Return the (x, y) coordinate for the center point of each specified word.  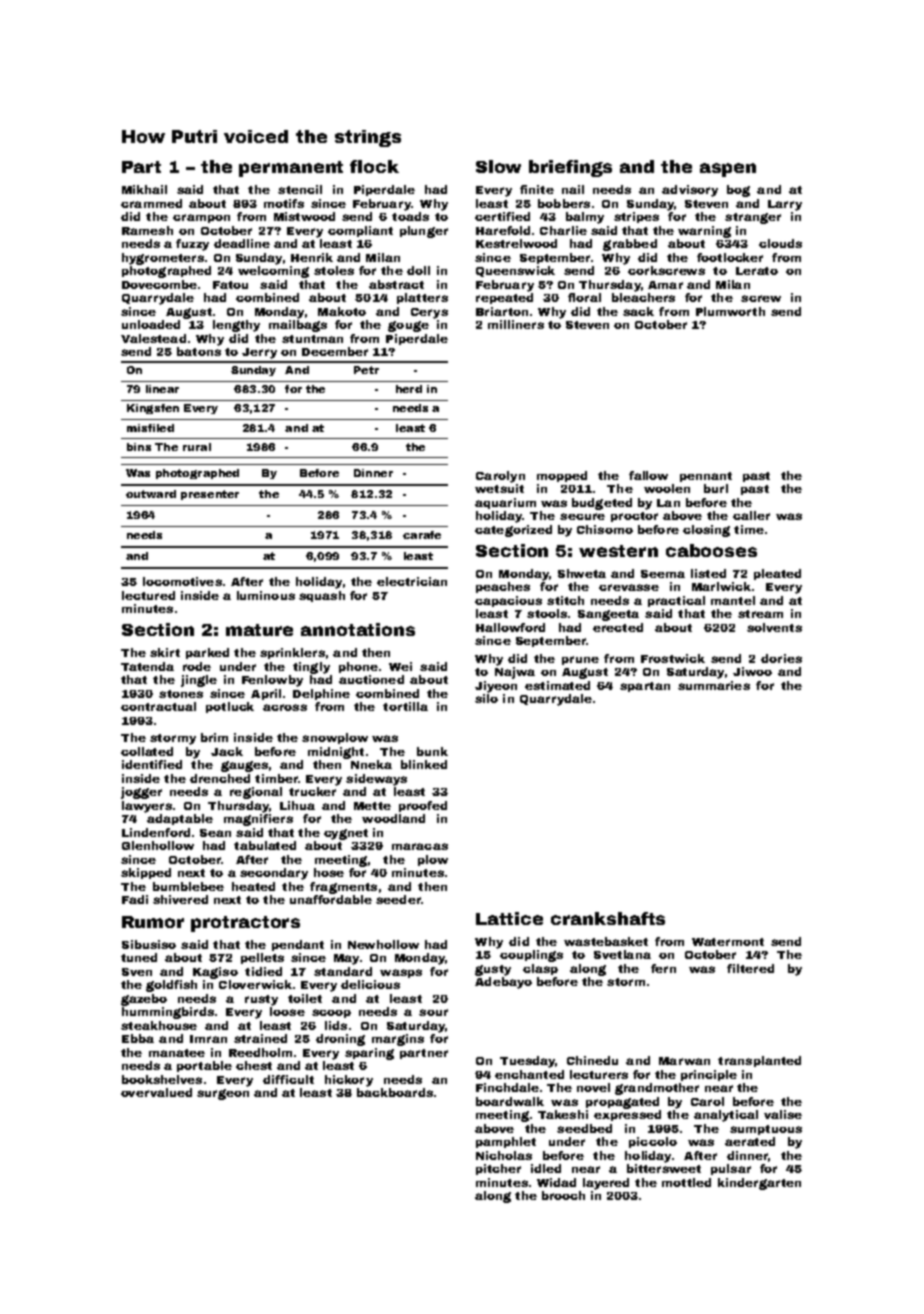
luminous (266, 595)
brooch (563, 1195)
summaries (714, 685)
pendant (298, 945)
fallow (648, 475)
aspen (728, 170)
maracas (420, 846)
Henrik (312, 257)
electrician (412, 581)
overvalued (156, 1092)
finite (537, 189)
